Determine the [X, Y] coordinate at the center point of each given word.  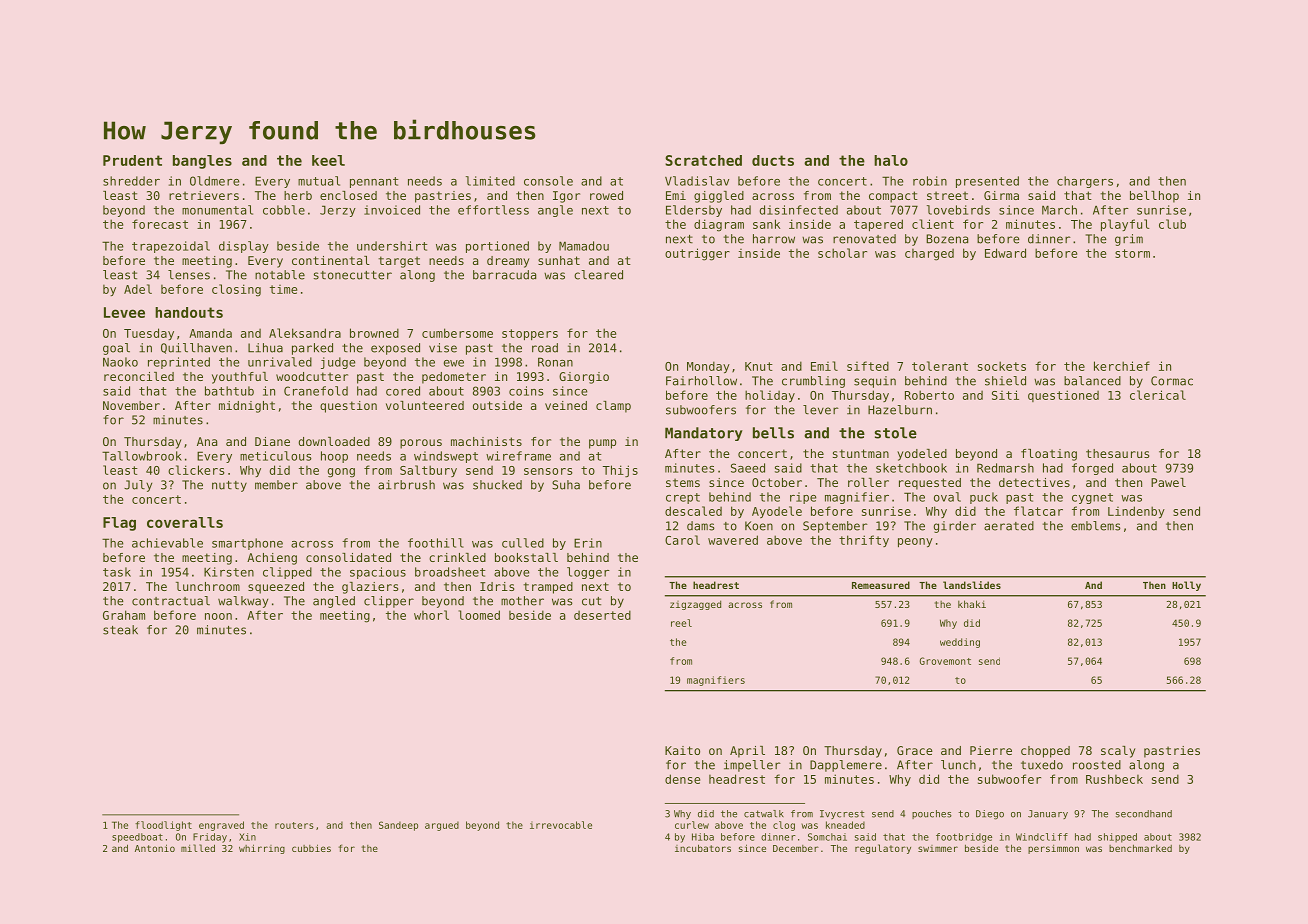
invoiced [392, 210]
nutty [229, 486]
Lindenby [1136, 512]
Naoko [120, 362]
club [1172, 224]
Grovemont [945, 661]
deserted [602, 615]
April [747, 752]
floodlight [163, 826]
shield [1005, 381]
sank [766, 224]
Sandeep [398, 826]
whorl [431, 615]
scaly [1118, 752]
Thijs [620, 471]
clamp [613, 407]
